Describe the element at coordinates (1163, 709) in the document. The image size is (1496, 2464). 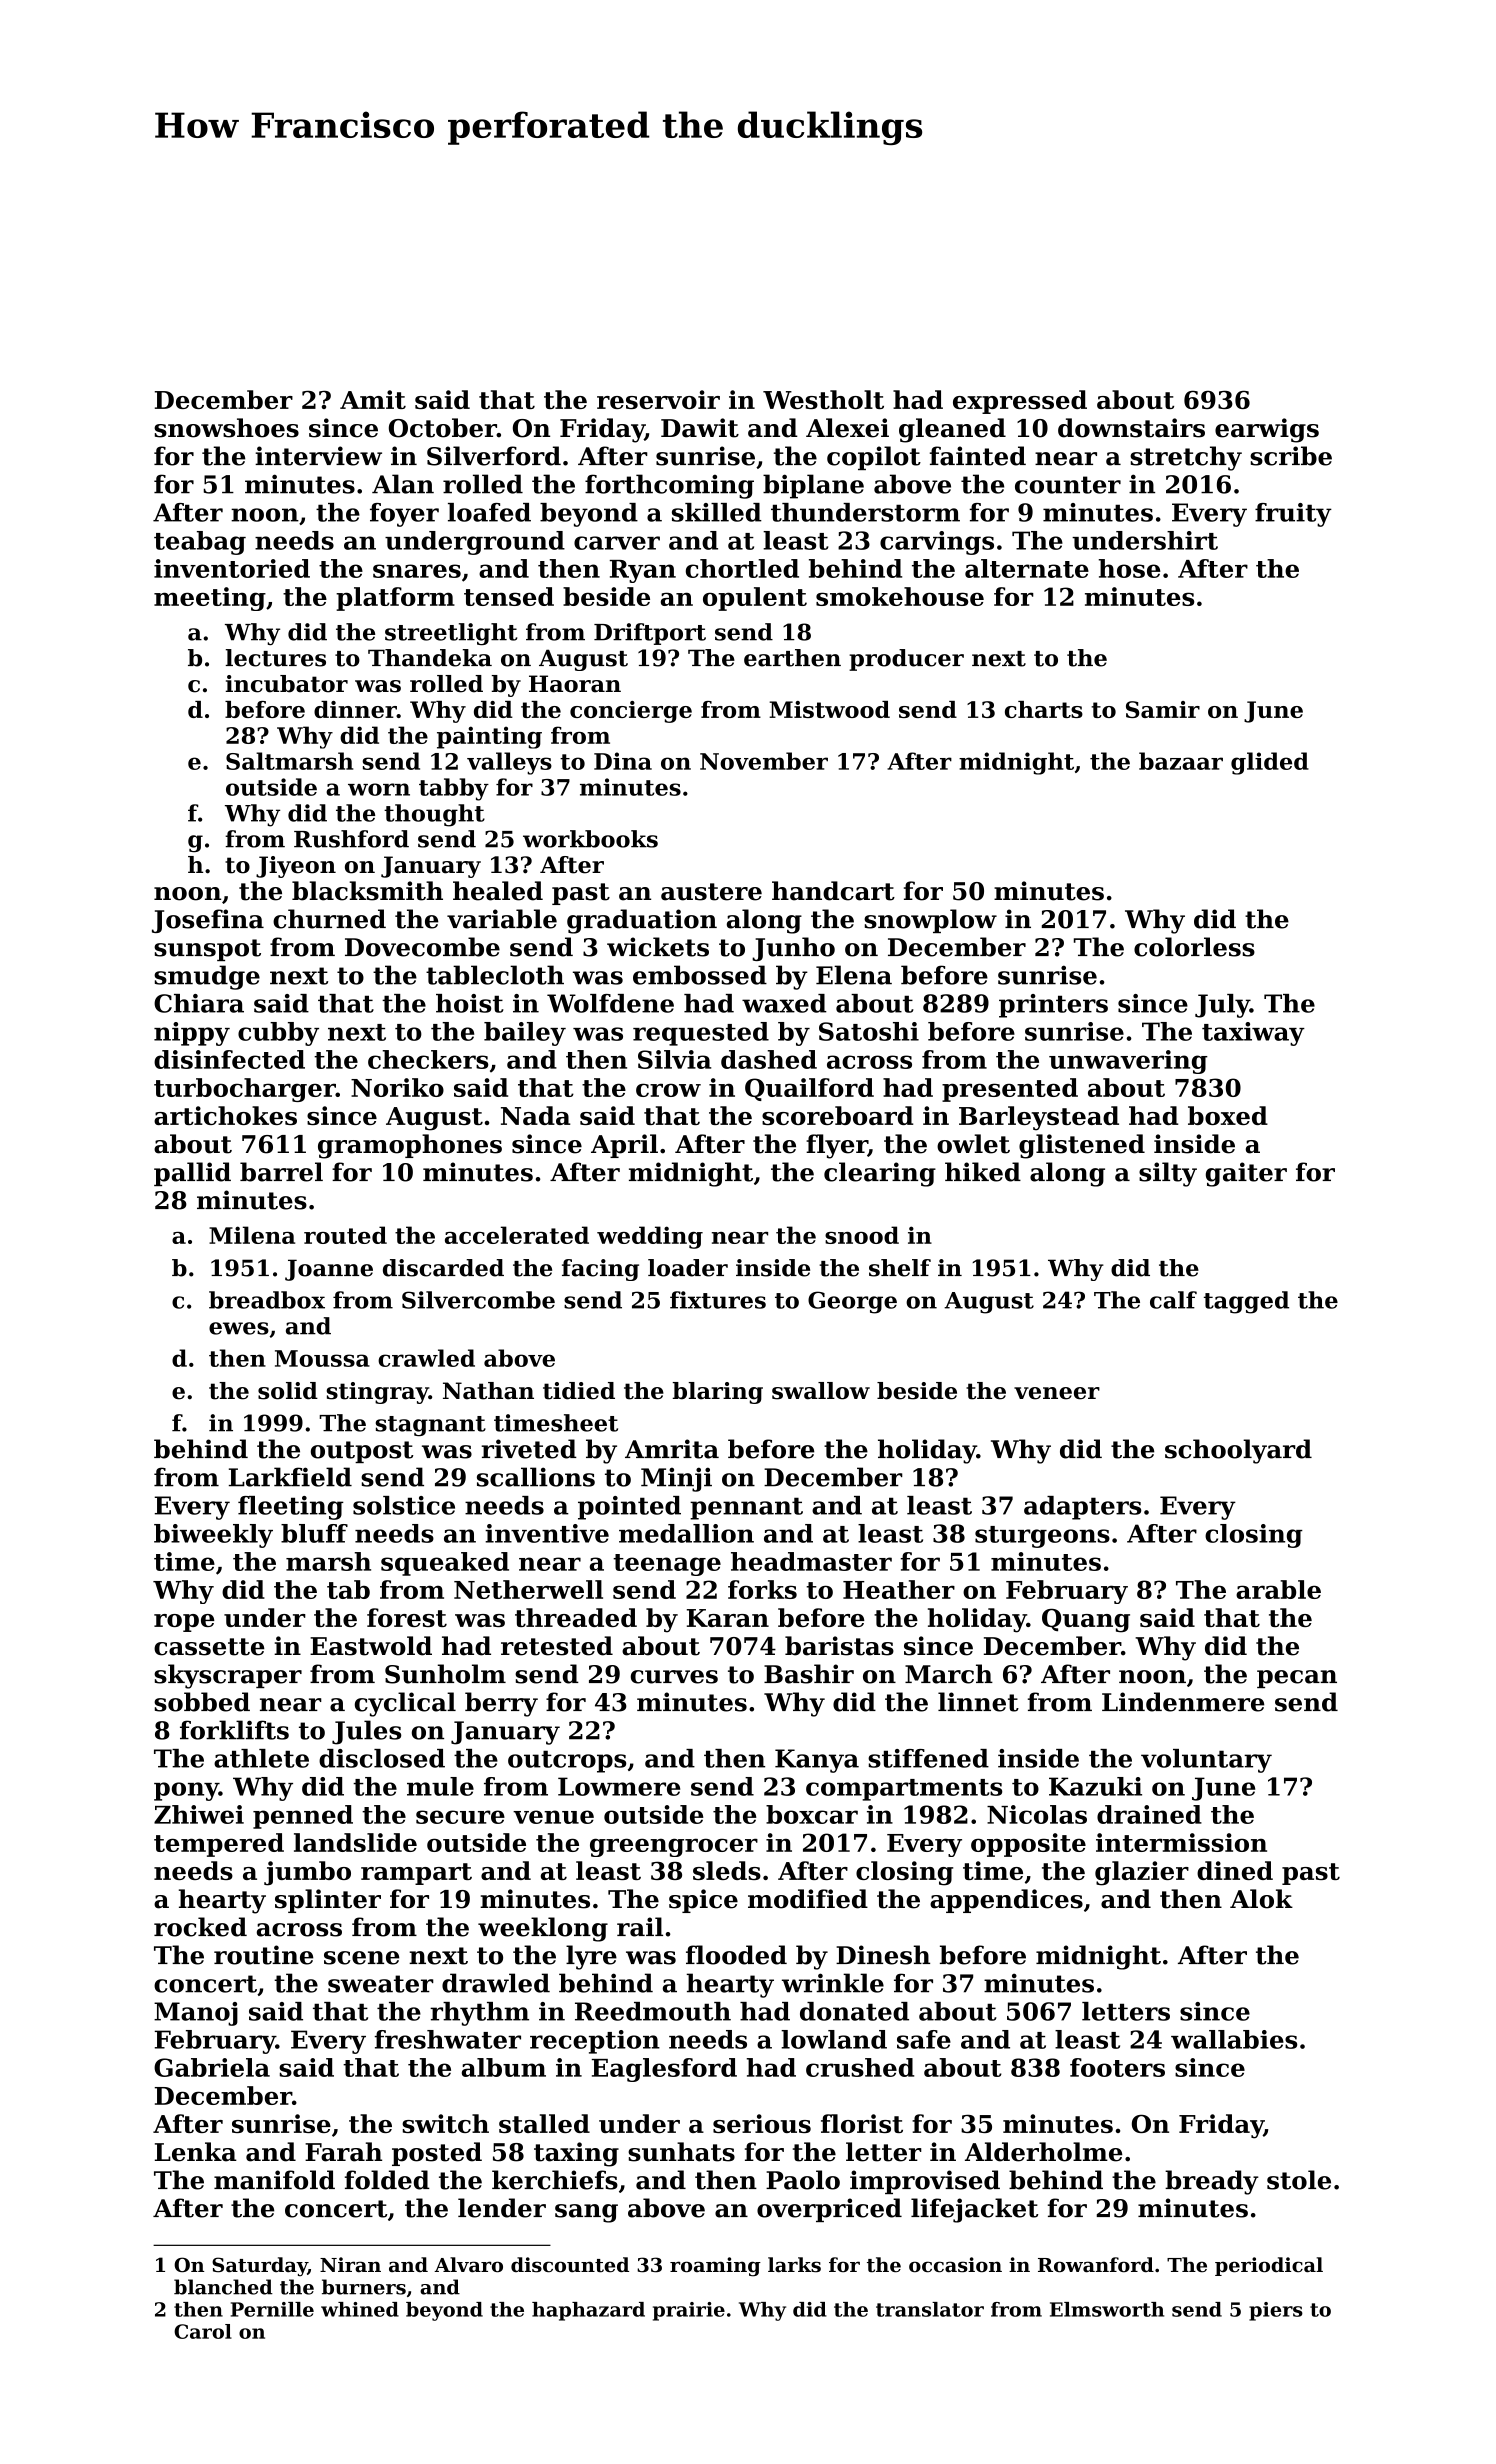
I see `Samir` at that location.
